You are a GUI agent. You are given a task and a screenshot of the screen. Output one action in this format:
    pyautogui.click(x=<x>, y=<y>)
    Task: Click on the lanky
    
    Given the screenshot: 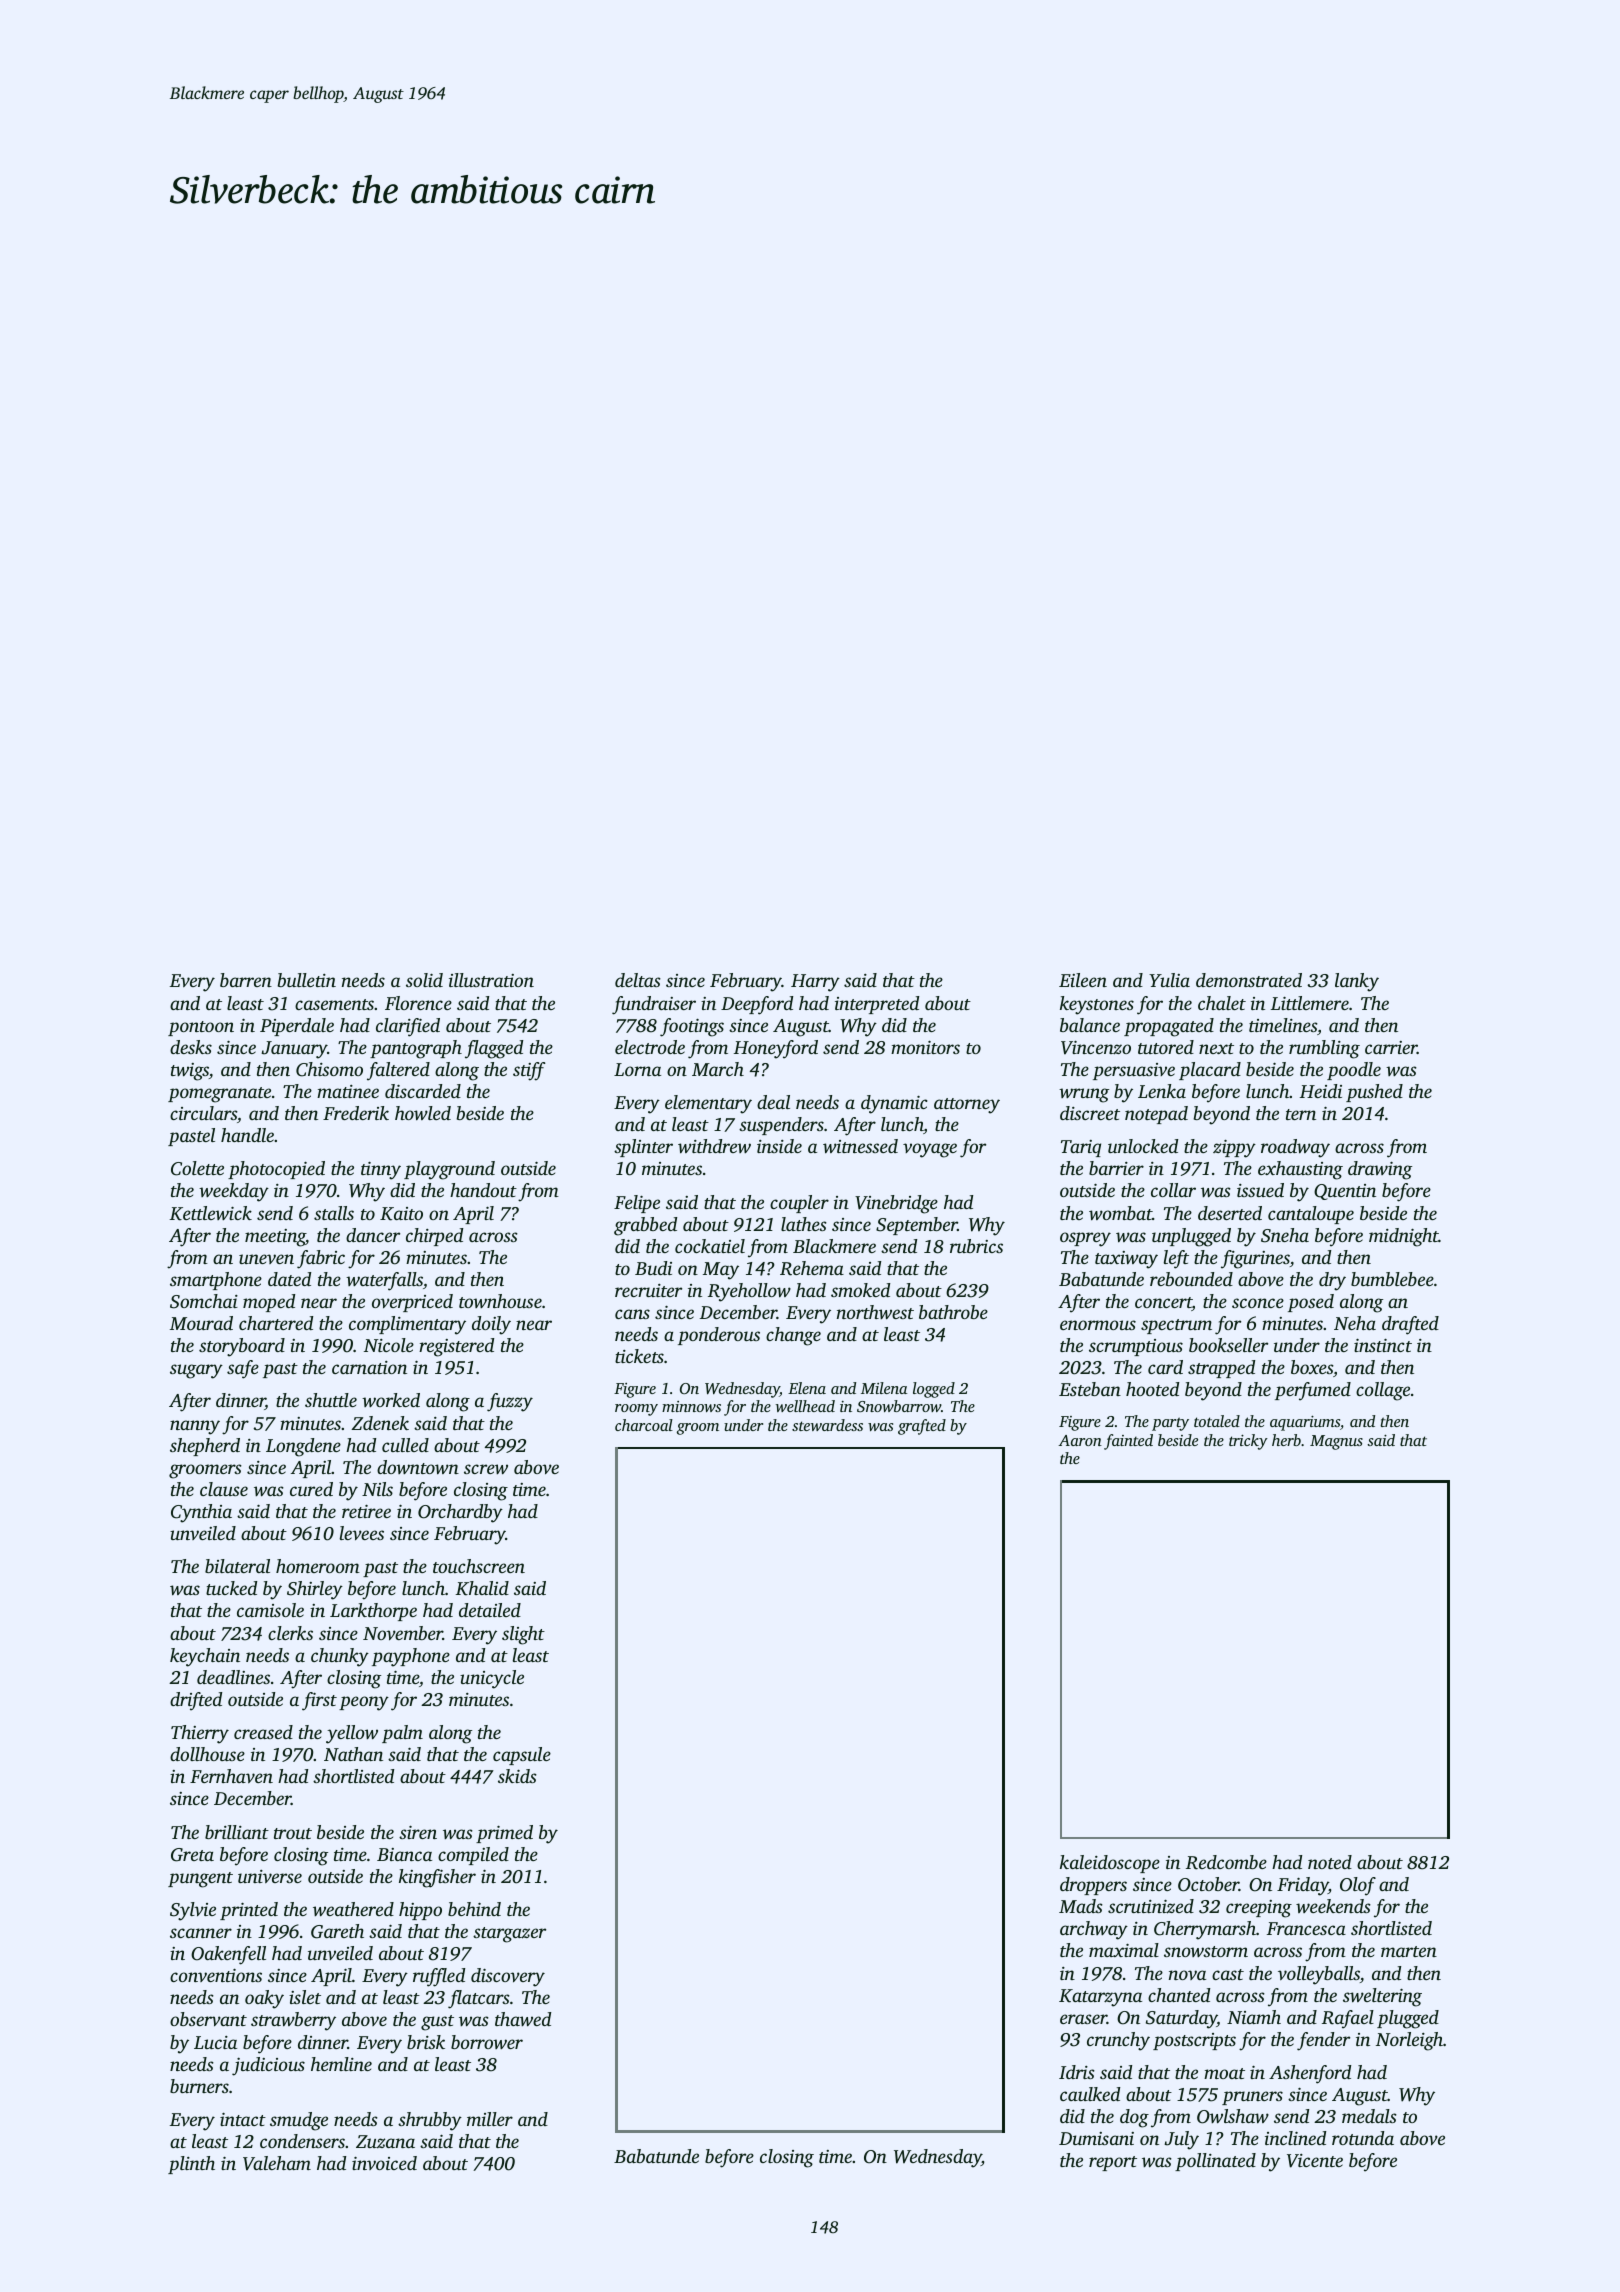 What is the action you would take?
    pyautogui.click(x=1357, y=982)
